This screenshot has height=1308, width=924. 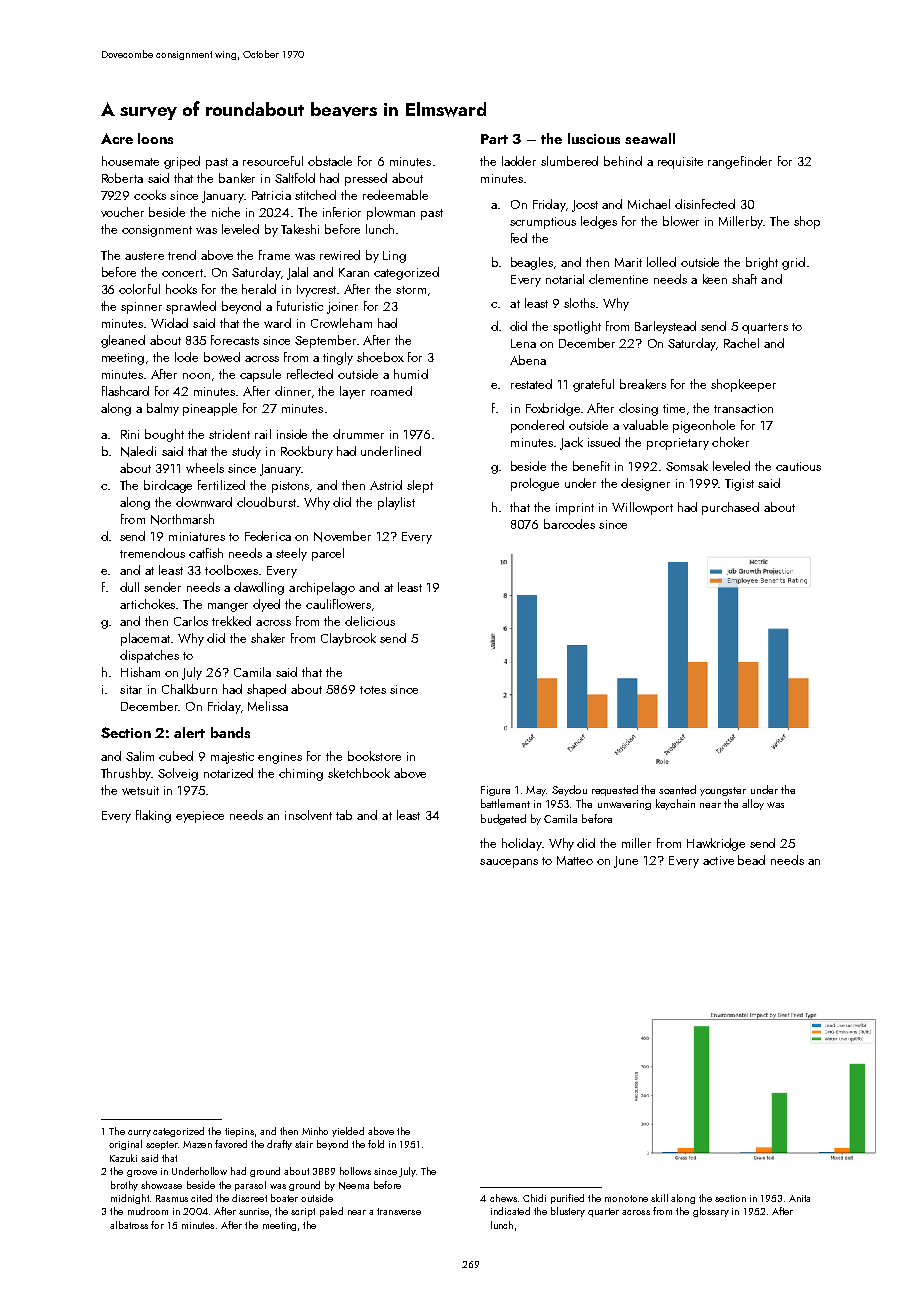 What do you see at coordinates (740, 162) in the screenshot?
I see `rangefinder` at bounding box center [740, 162].
